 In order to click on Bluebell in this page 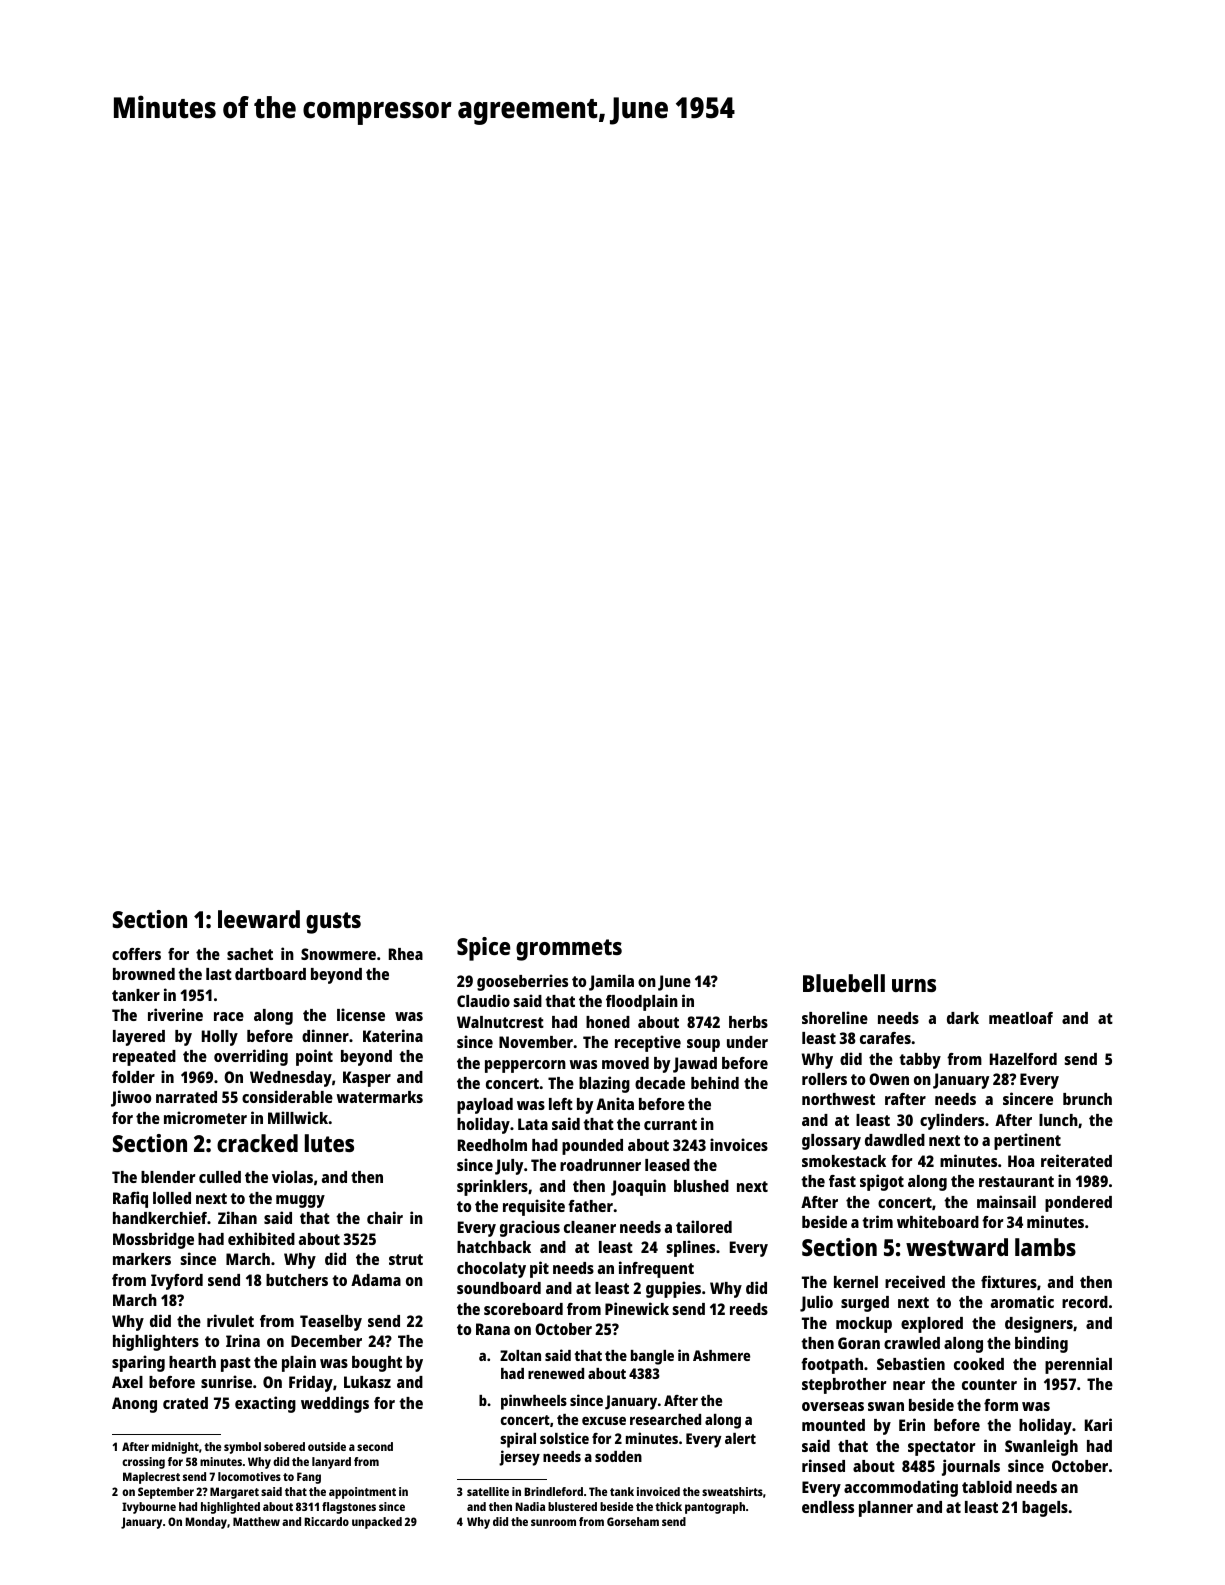, I will do `click(844, 983)`.
